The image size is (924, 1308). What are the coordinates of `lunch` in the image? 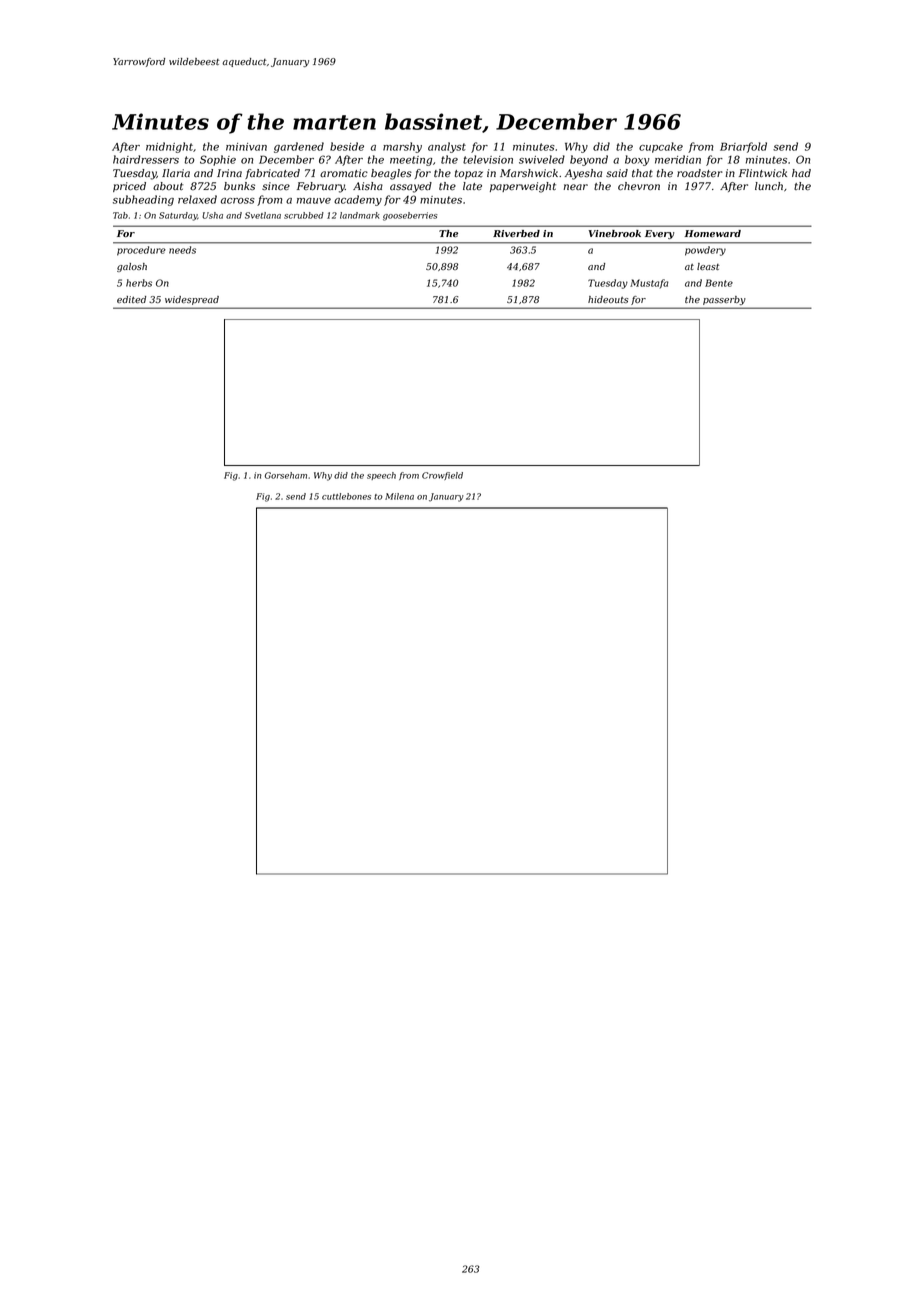 It's located at (769, 186).
